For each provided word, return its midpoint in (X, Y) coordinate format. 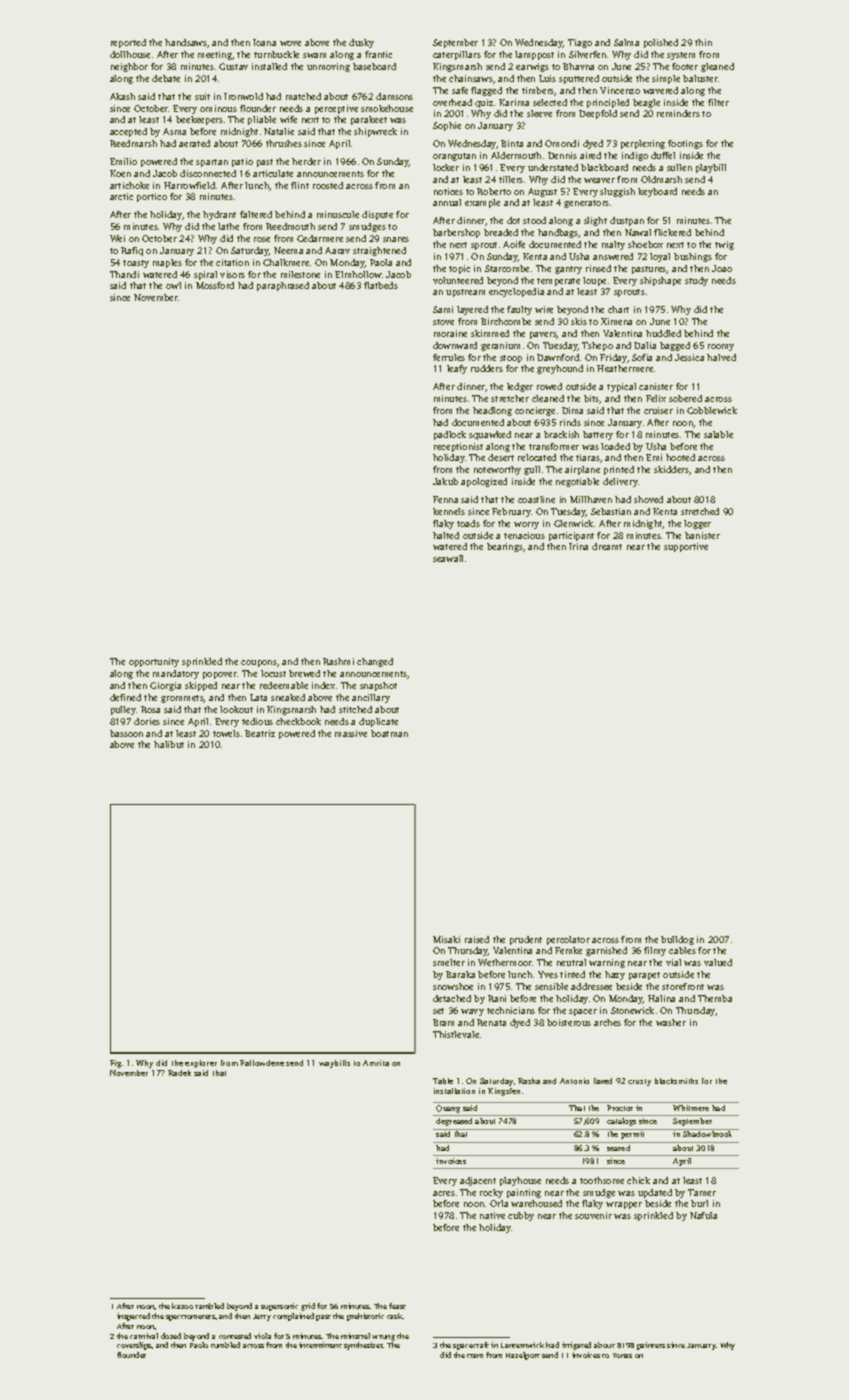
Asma (174, 131)
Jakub (445, 481)
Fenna (445, 499)
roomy (721, 347)
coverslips (134, 1346)
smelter (449, 962)
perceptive (336, 109)
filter (718, 102)
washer (671, 1022)
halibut (169, 744)
